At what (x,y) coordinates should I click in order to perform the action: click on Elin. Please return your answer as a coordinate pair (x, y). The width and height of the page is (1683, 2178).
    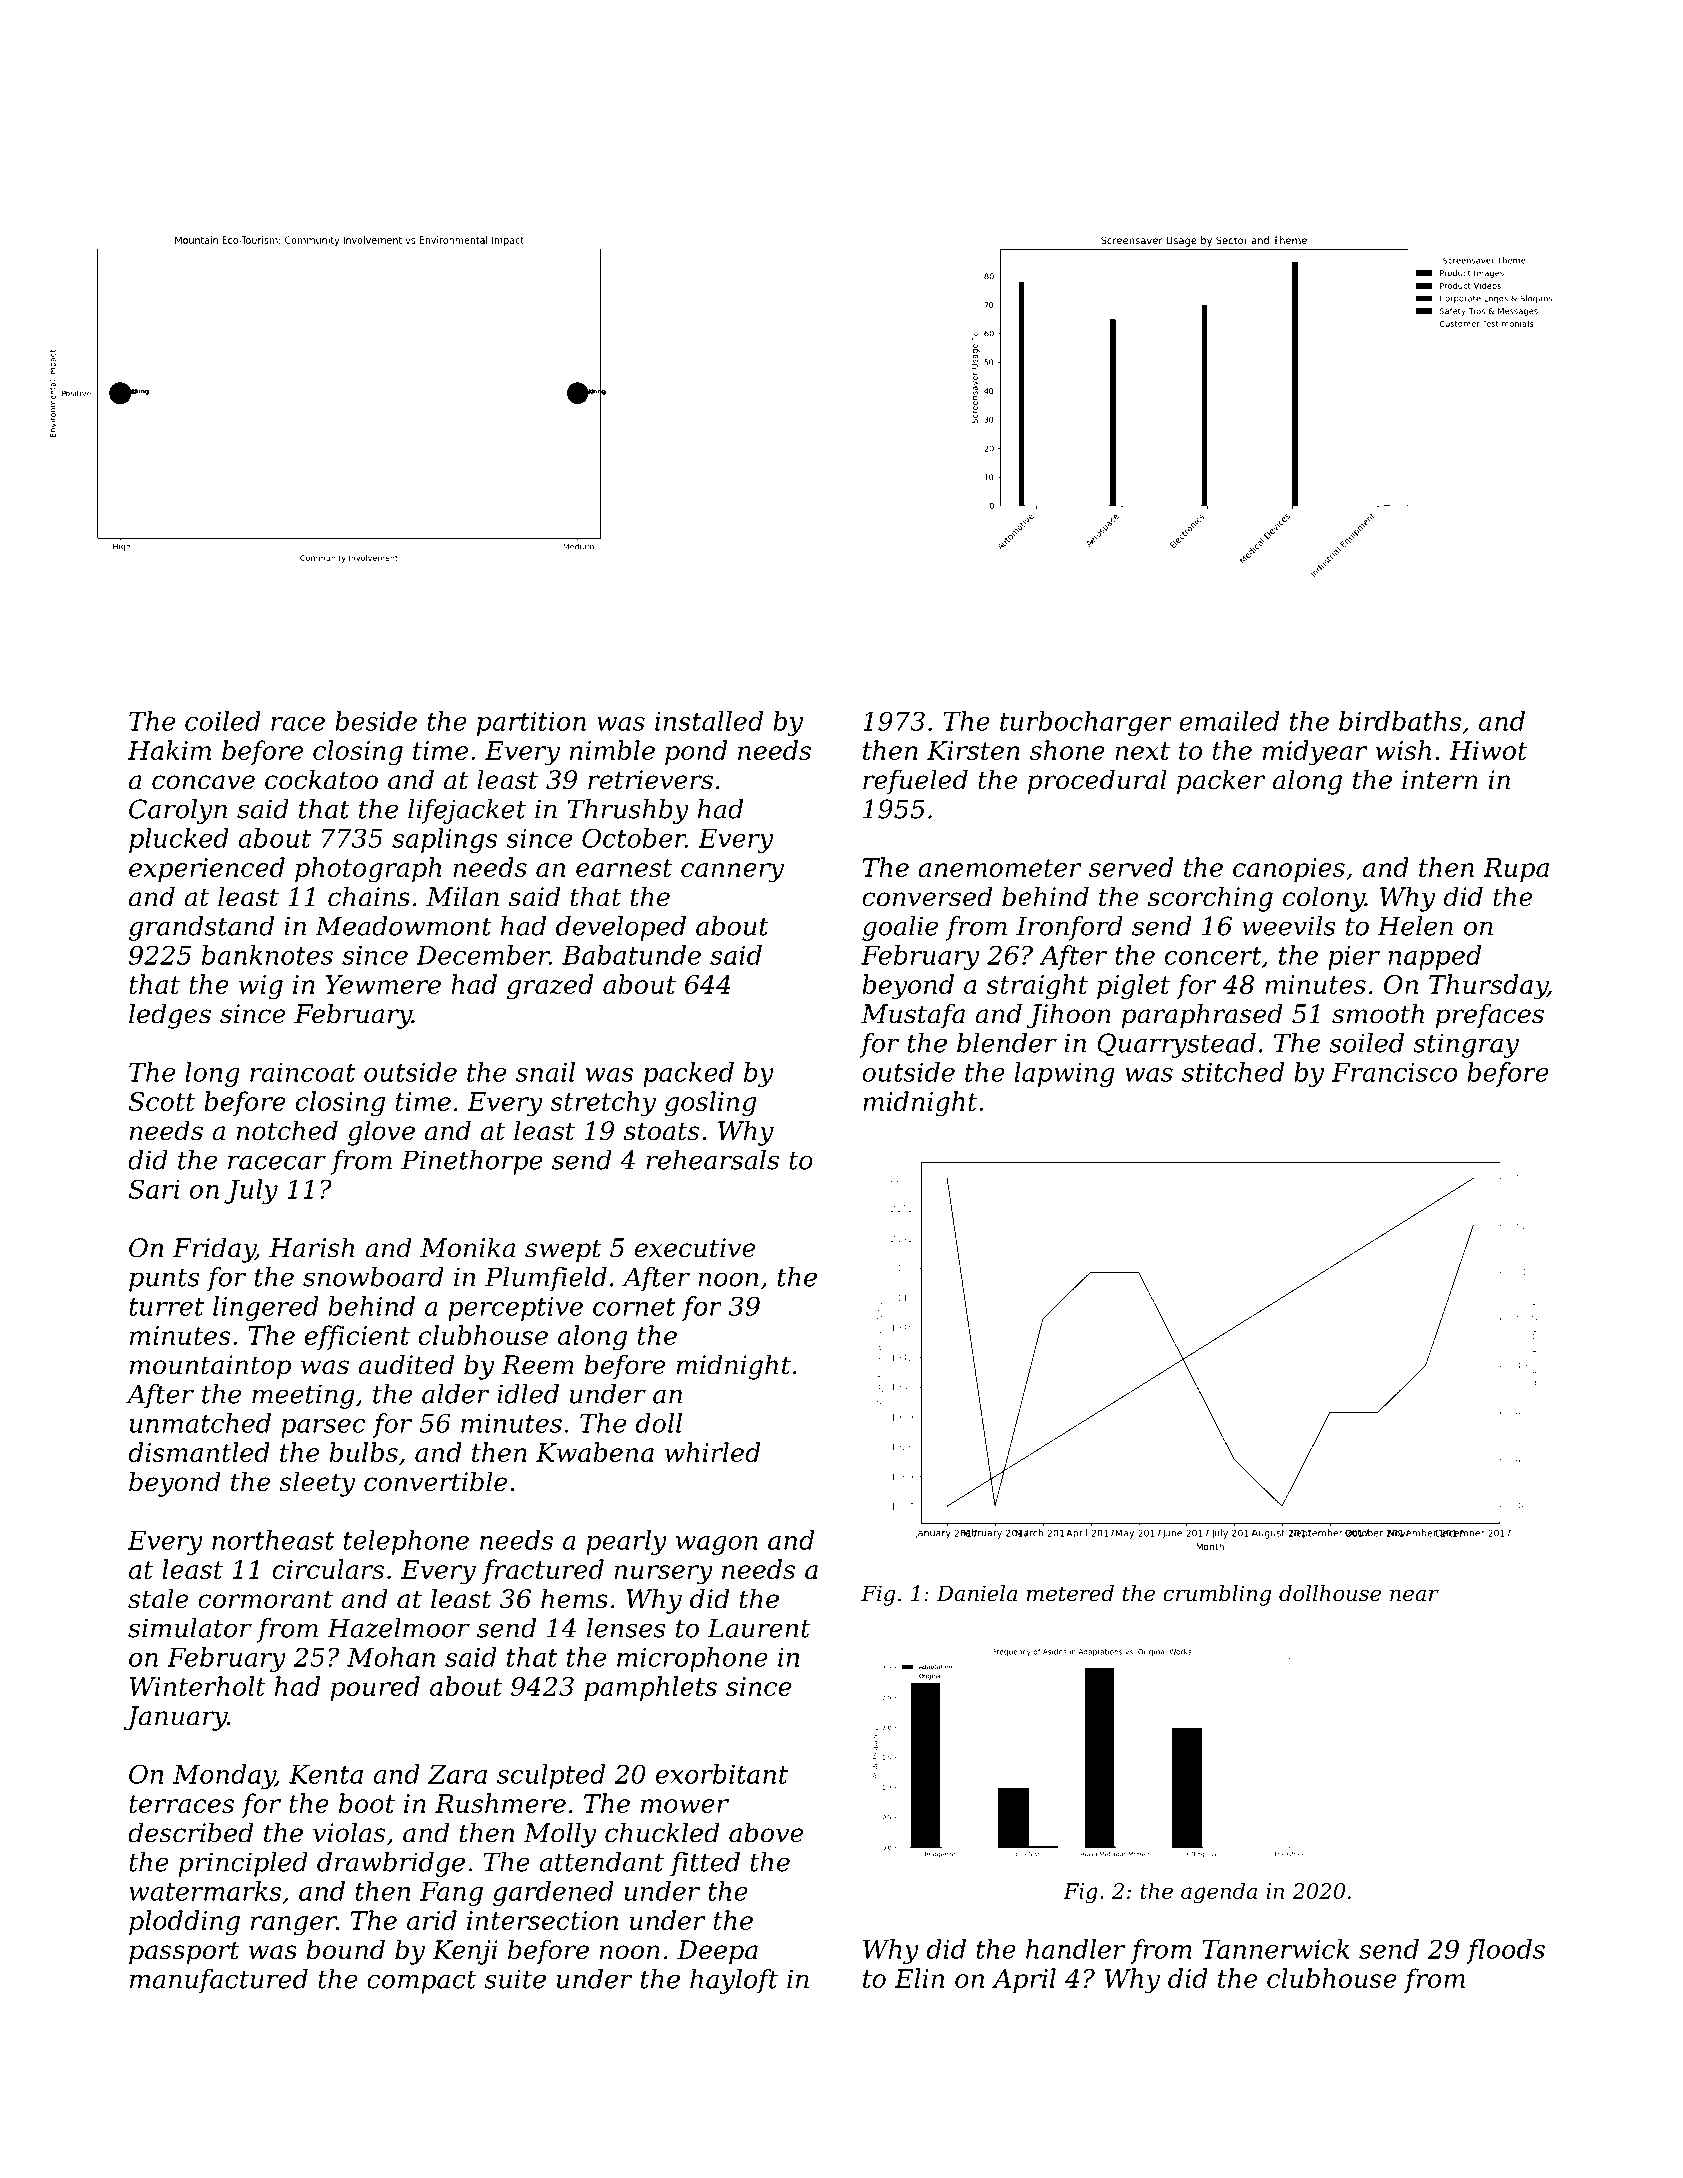
    Looking at the image, I should click on (919, 1978).
